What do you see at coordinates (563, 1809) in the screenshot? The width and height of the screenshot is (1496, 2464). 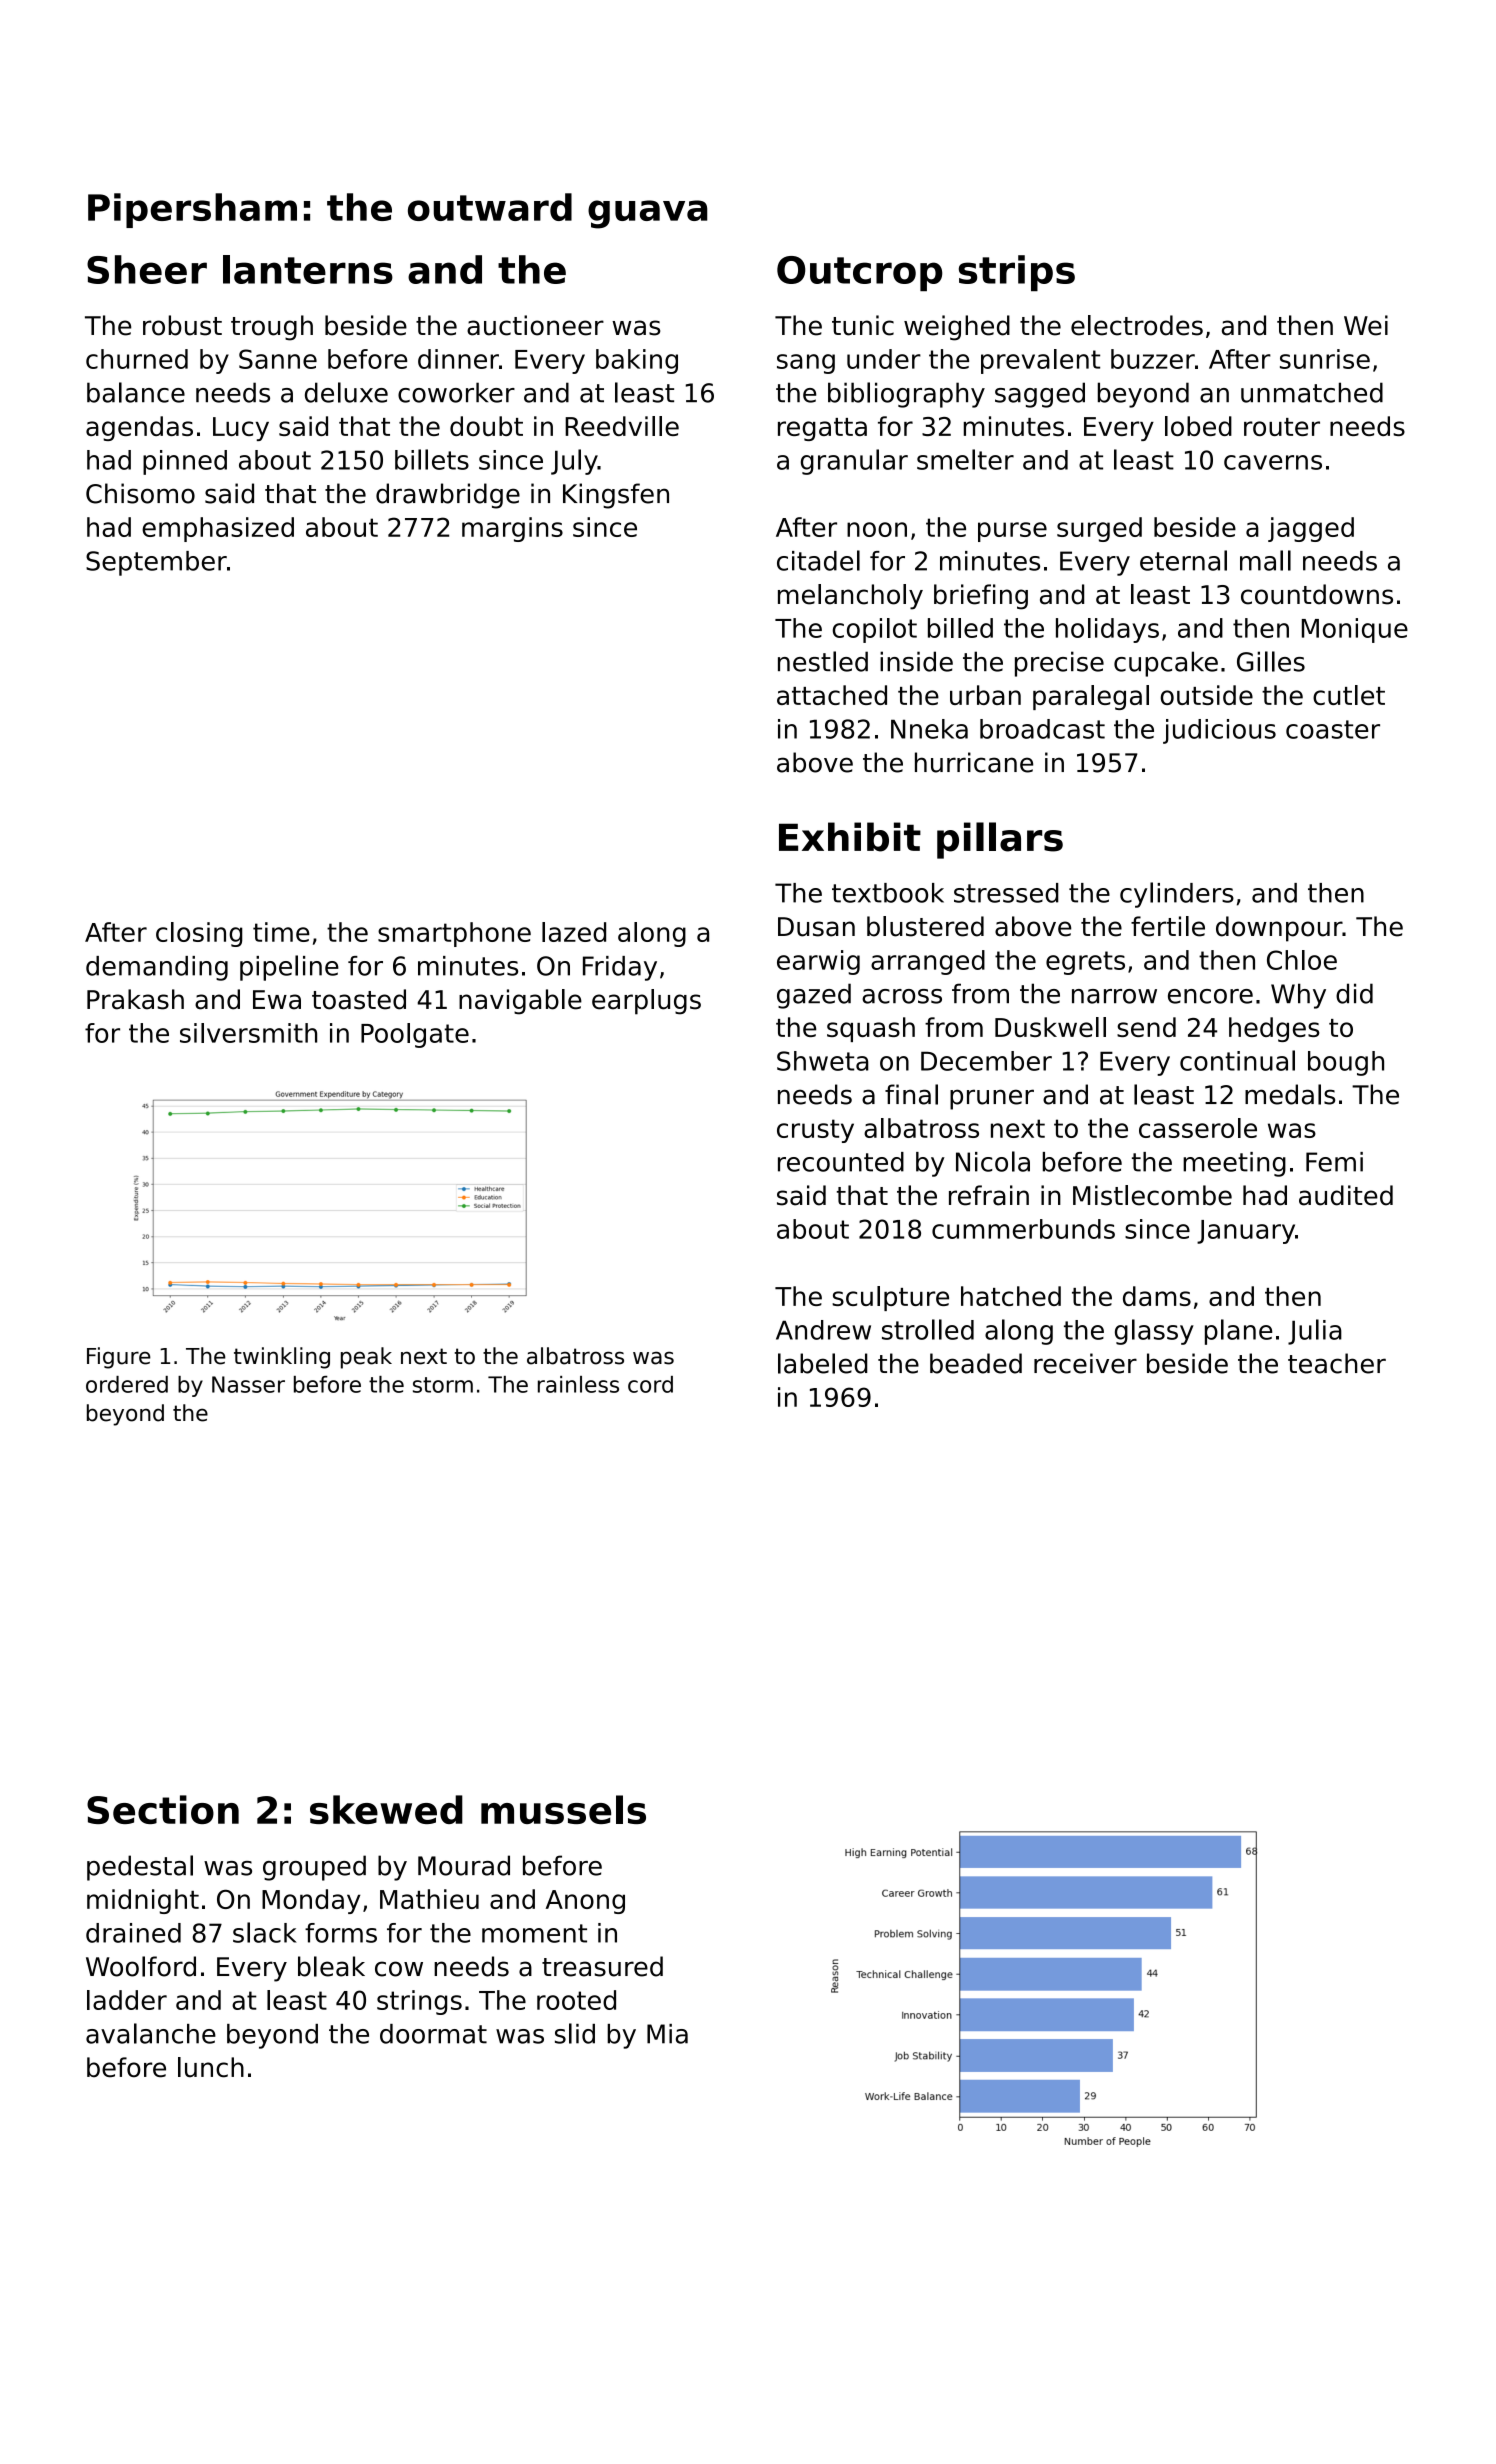 I see `mussels` at bounding box center [563, 1809].
